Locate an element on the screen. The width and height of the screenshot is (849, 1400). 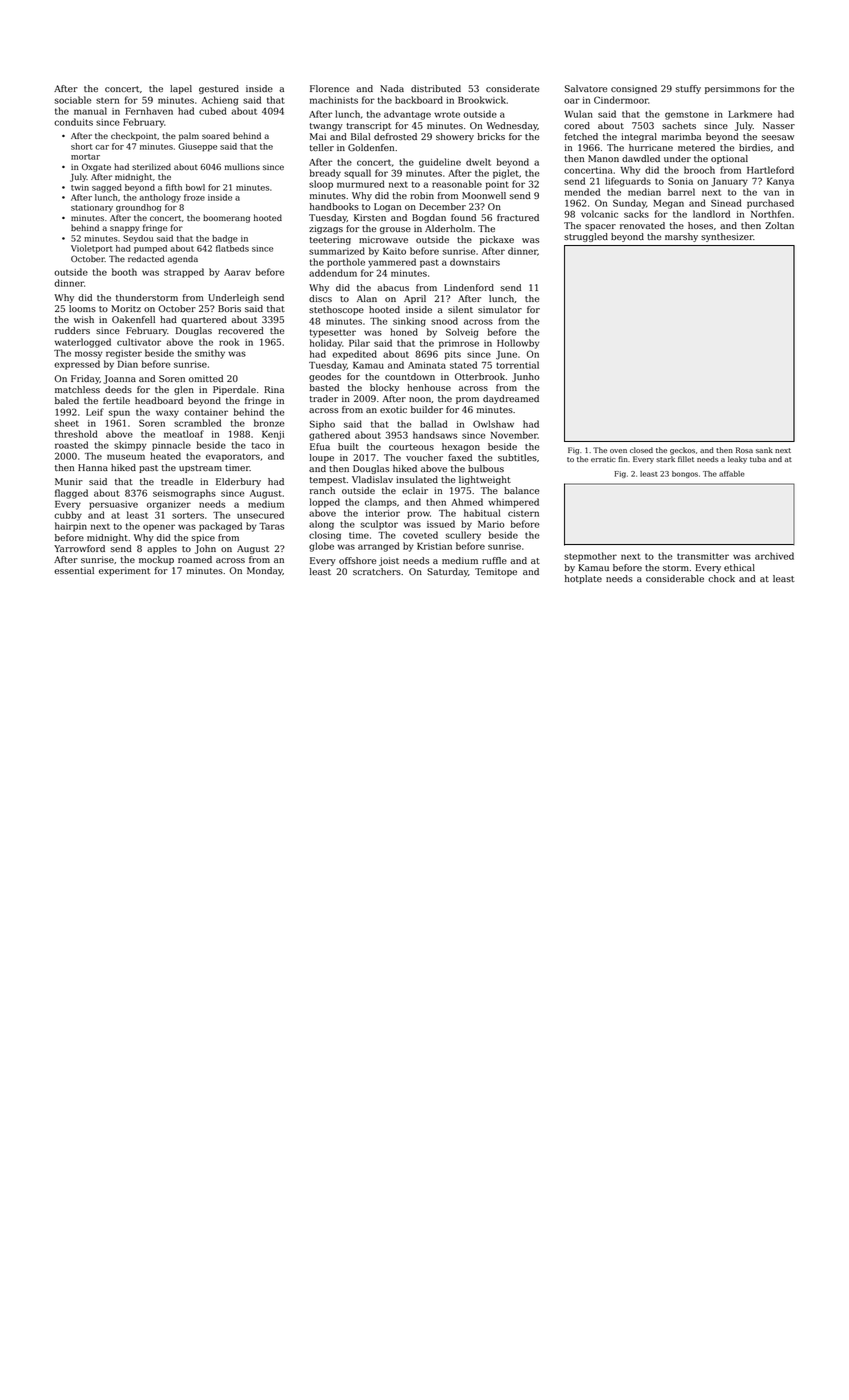
expedited is located at coordinates (354, 355).
